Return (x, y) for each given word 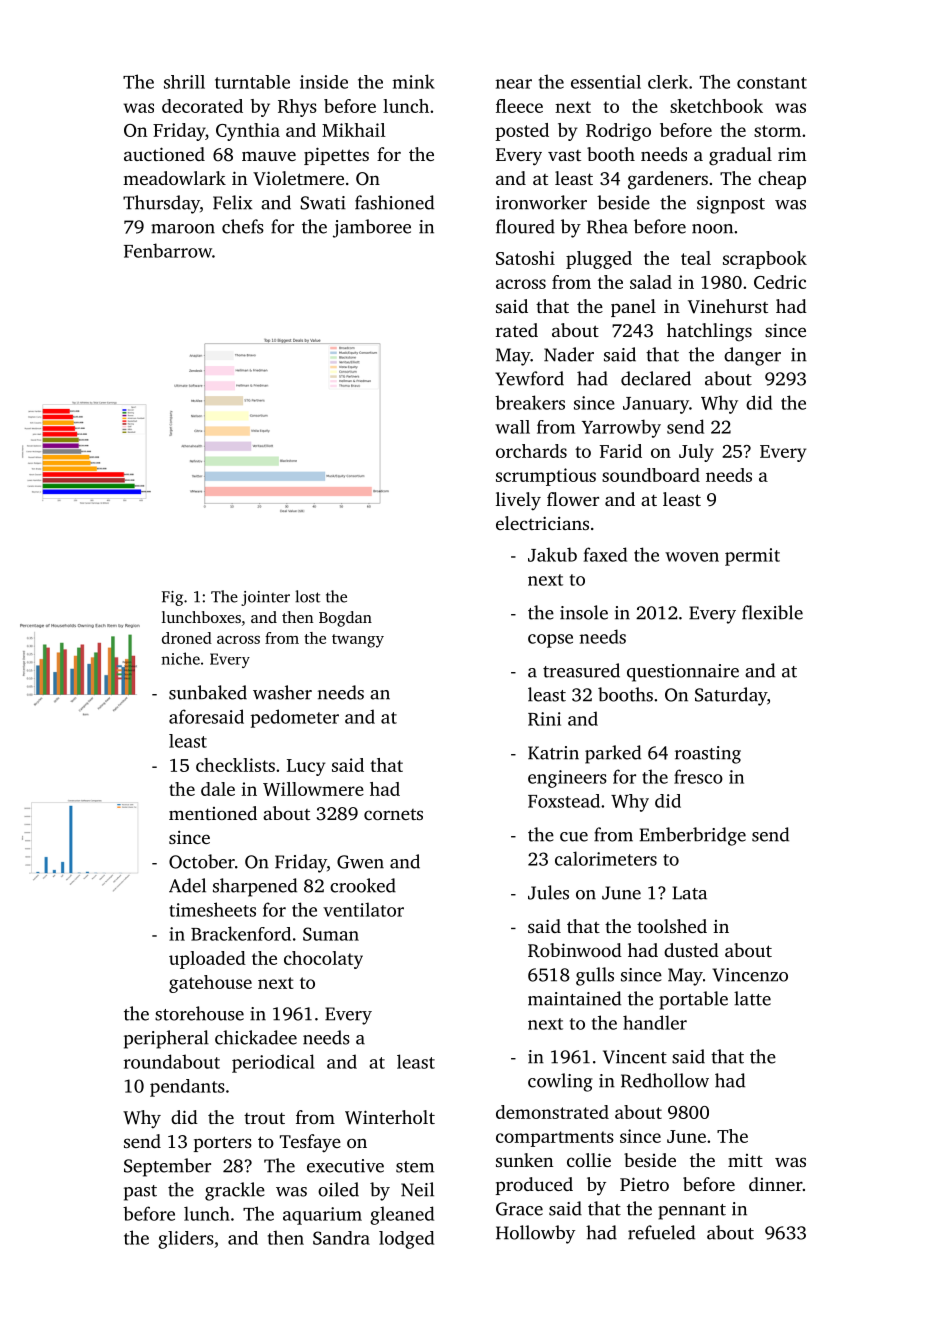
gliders (186, 1240)
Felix (232, 202)
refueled (661, 1232)
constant (772, 83)
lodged (406, 1240)
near (513, 84)
